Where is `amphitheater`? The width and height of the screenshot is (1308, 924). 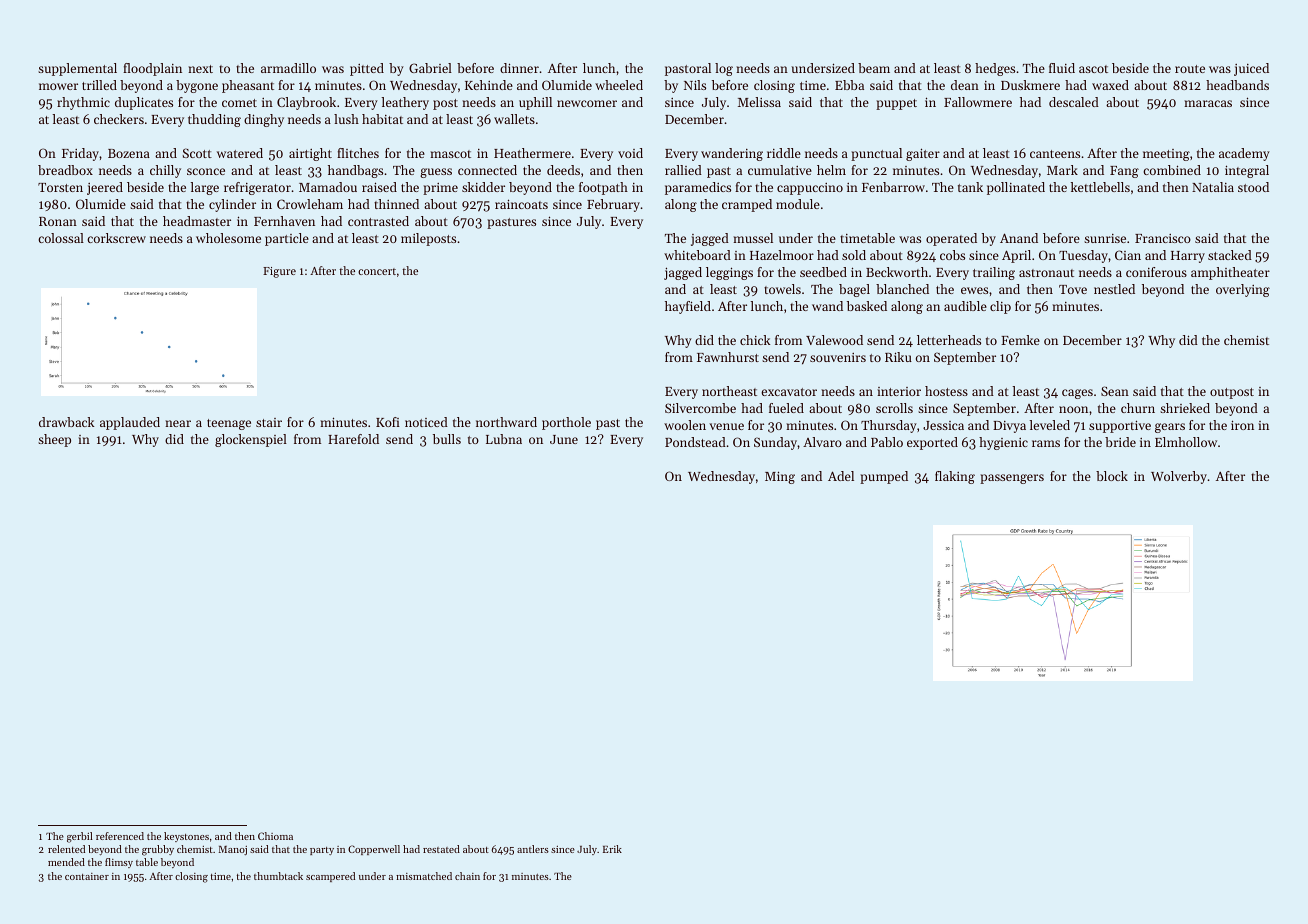
amphitheater is located at coordinates (1230, 273).
